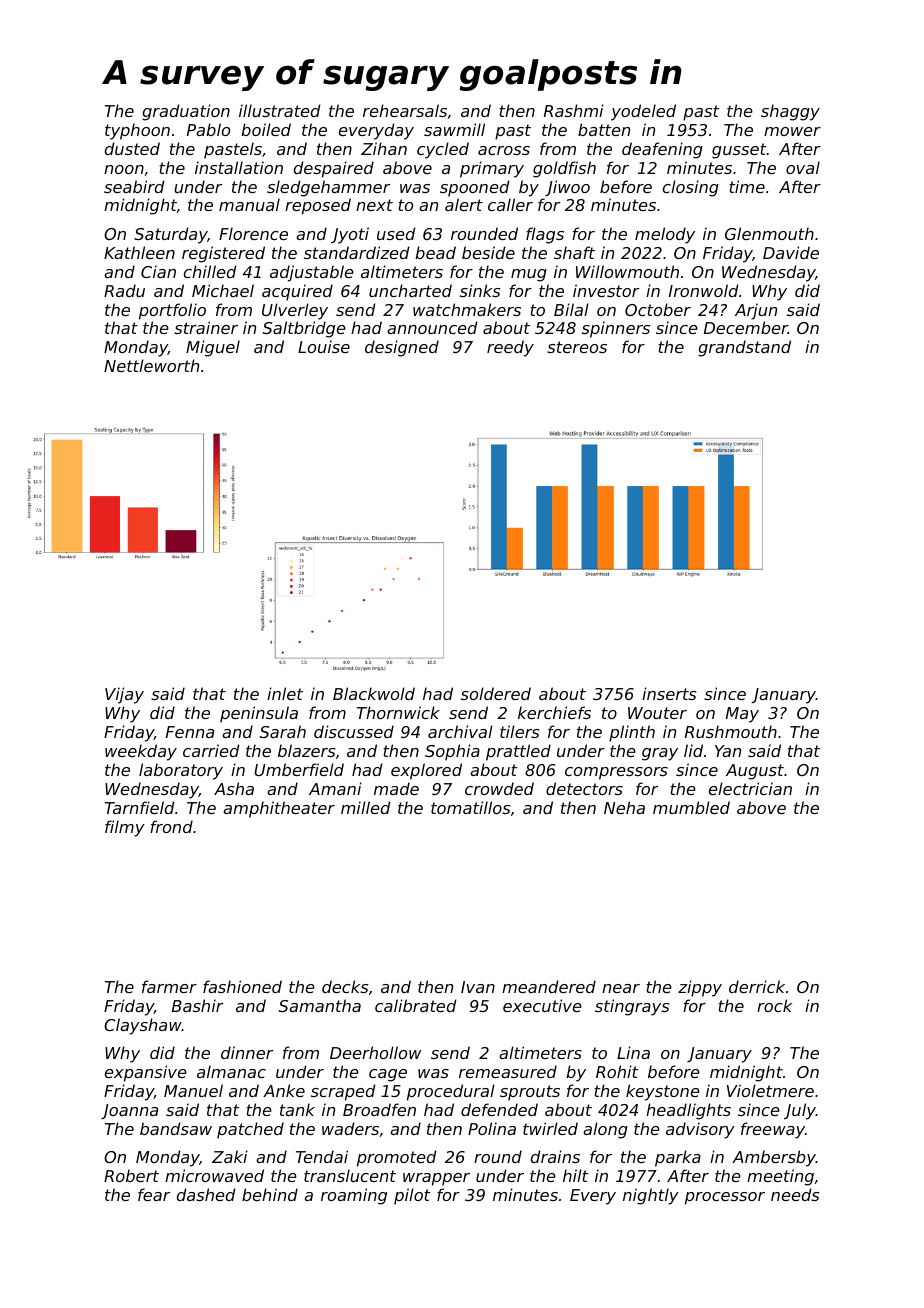  What do you see at coordinates (574, 110) in the page?
I see `Rashmi` at bounding box center [574, 110].
